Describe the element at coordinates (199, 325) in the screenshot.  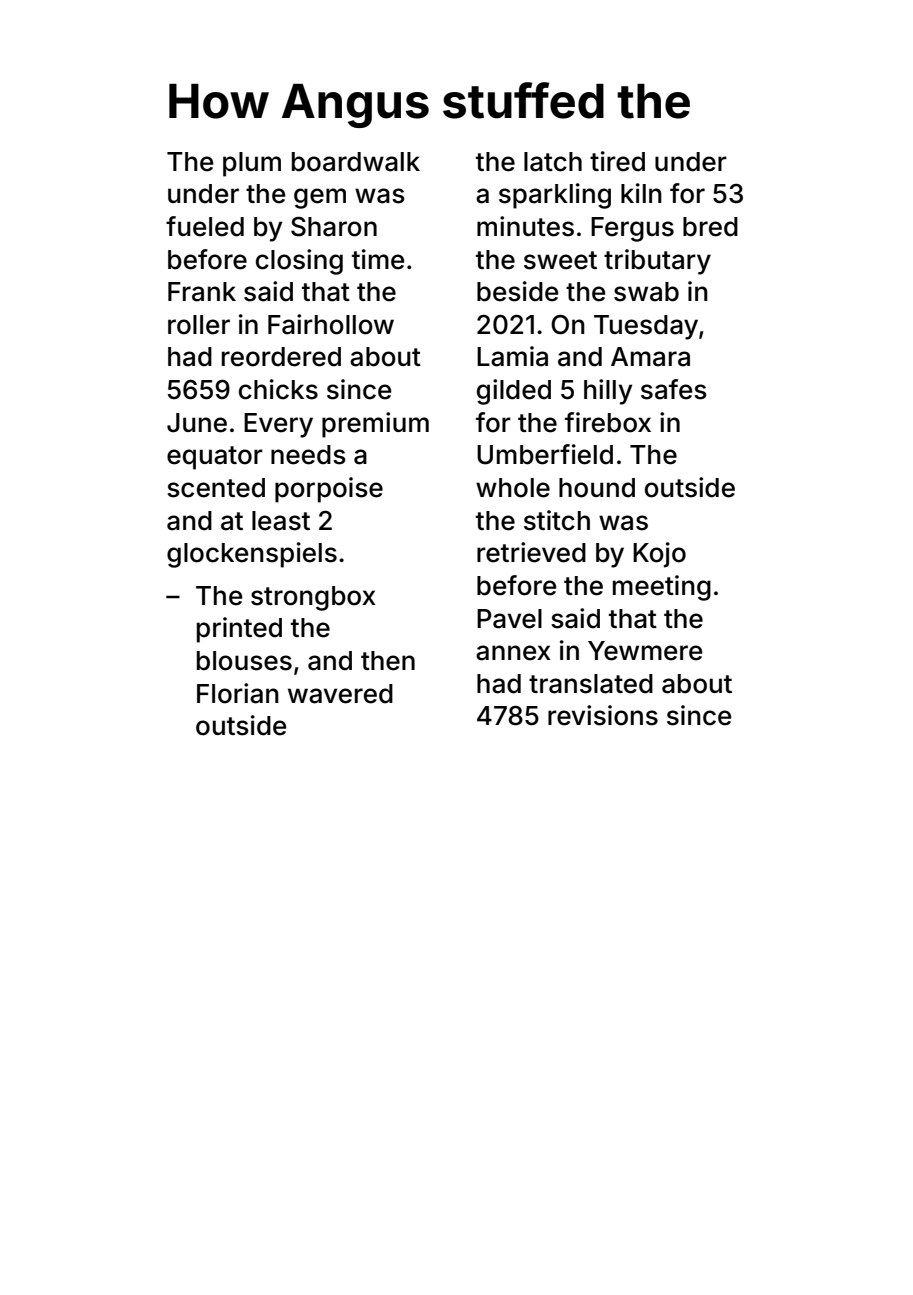
I see `roller` at that location.
